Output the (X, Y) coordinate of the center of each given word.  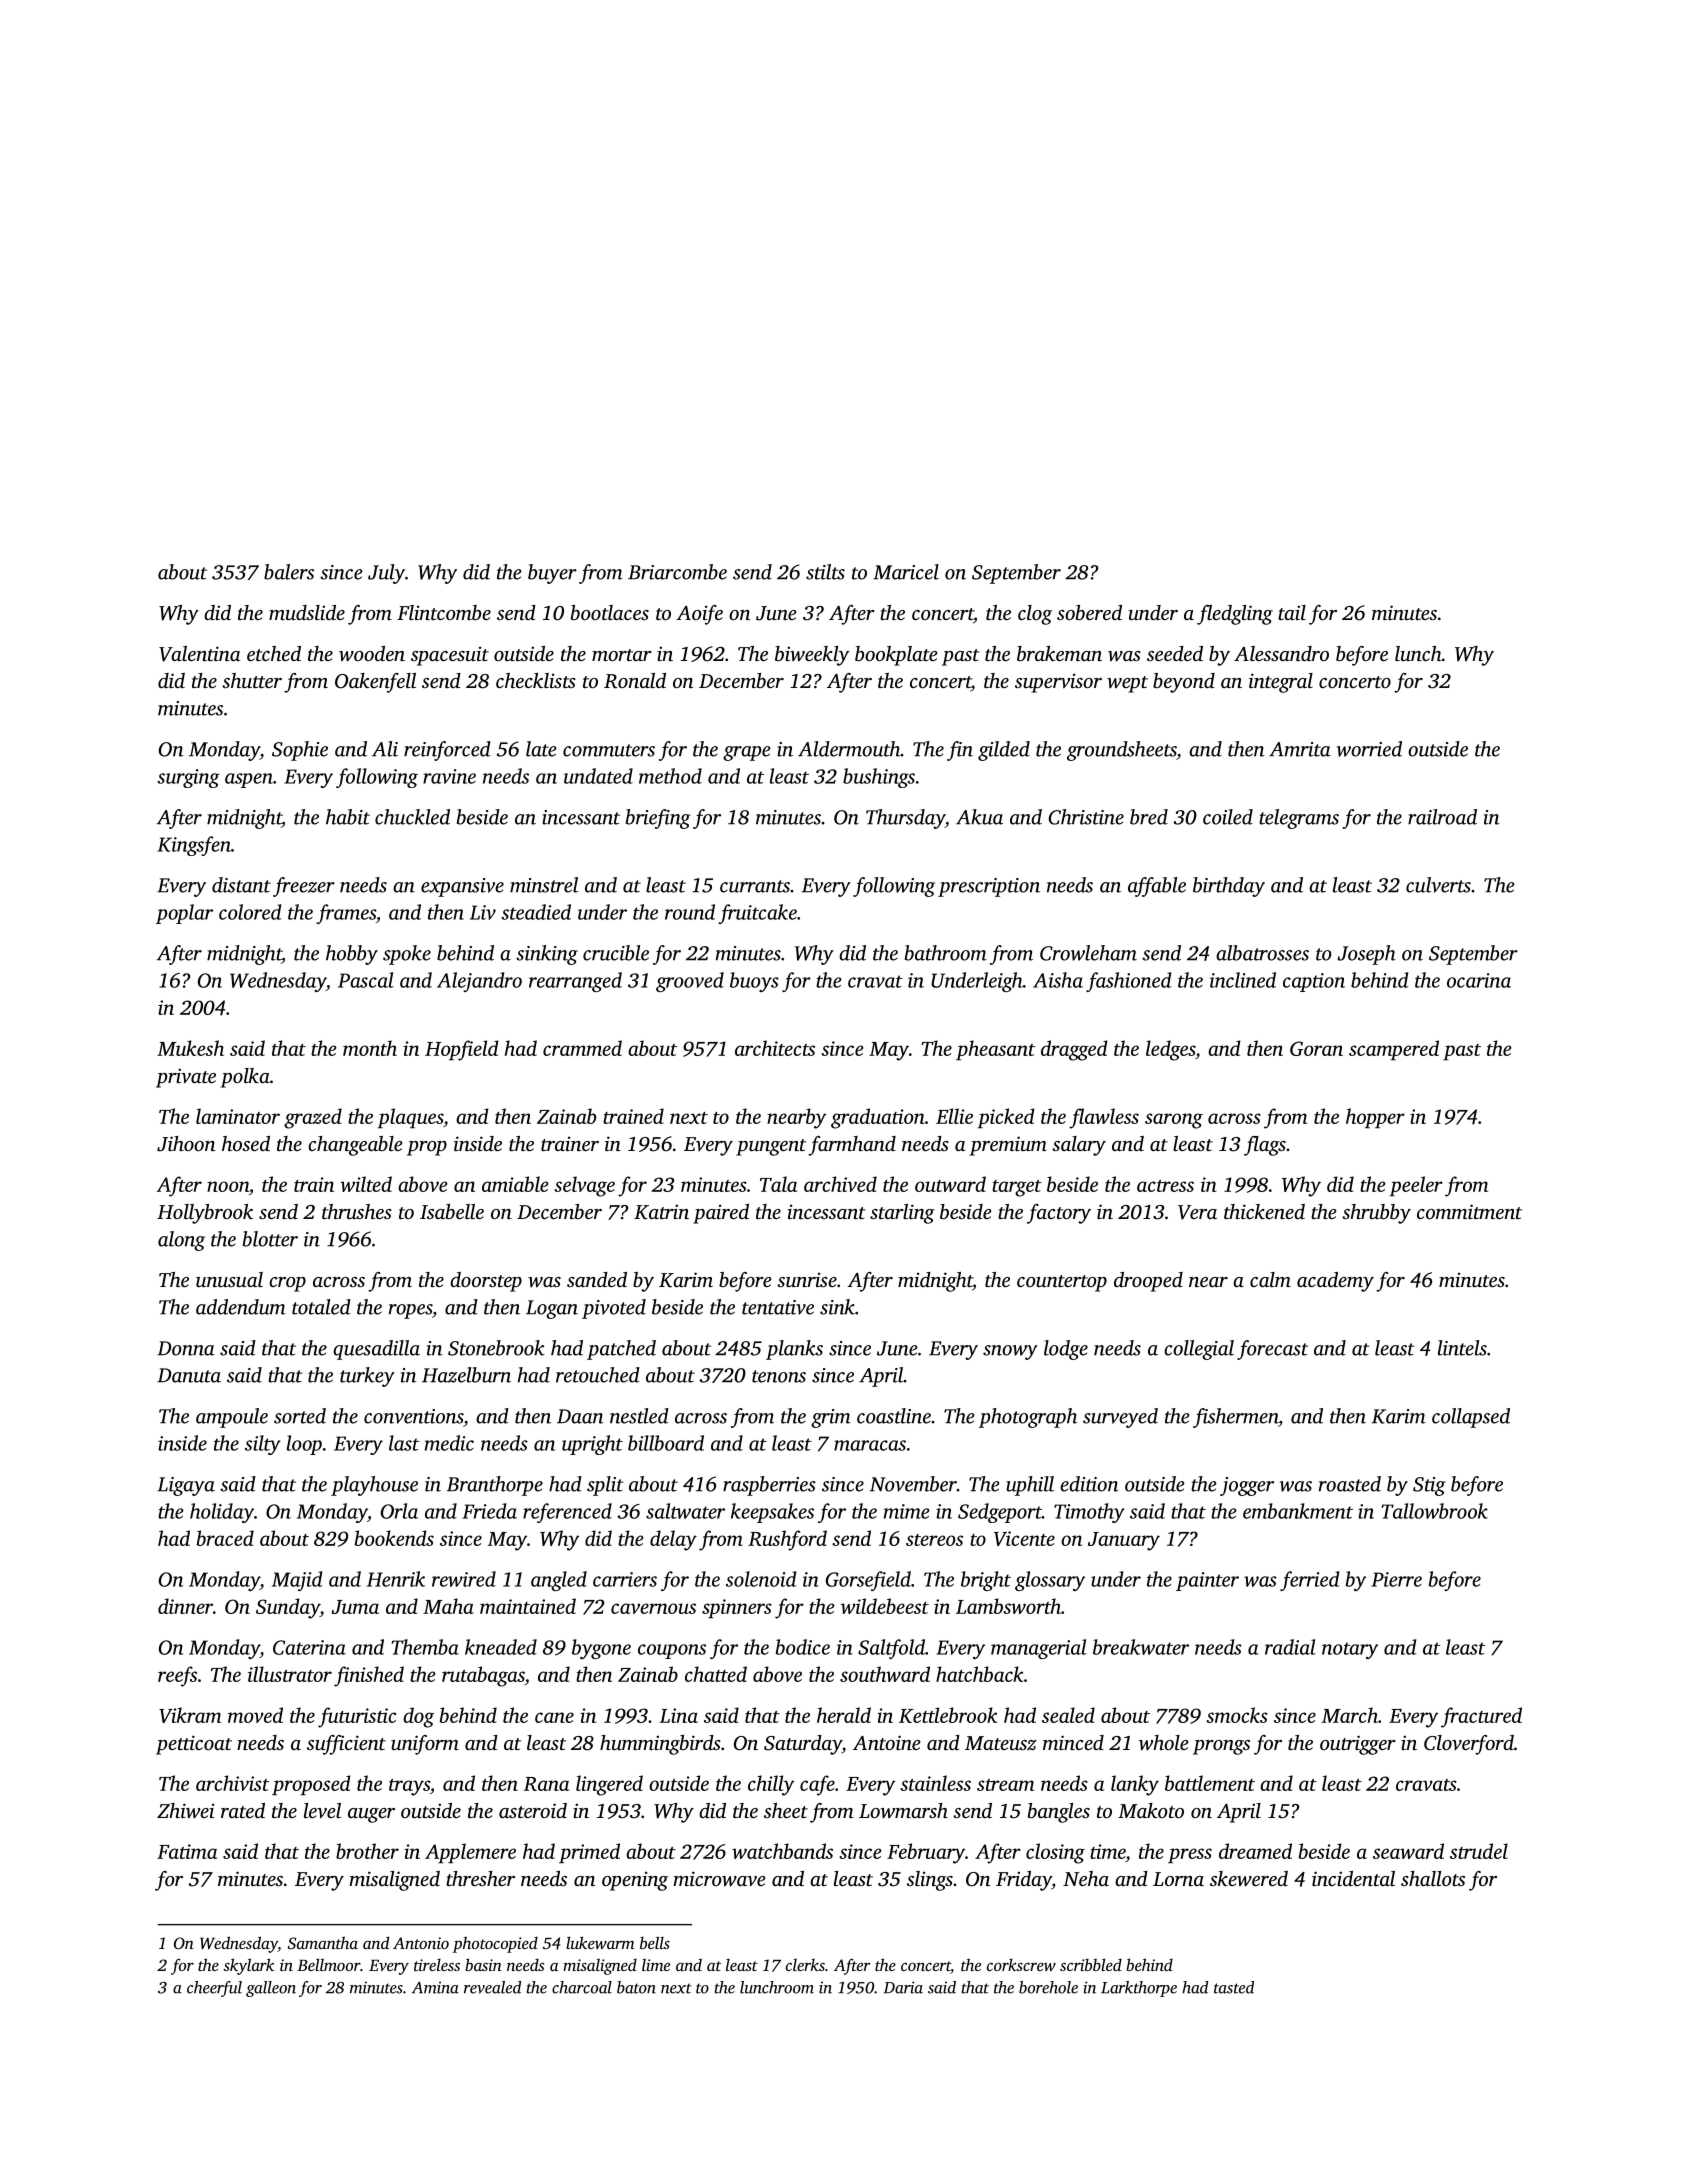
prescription (989, 887)
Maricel (906, 572)
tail (1292, 612)
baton (636, 1987)
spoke (407, 955)
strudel (1479, 1851)
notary (1350, 1650)
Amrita (1300, 749)
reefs (177, 1676)
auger (371, 1815)
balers (289, 572)
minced (1073, 1742)
